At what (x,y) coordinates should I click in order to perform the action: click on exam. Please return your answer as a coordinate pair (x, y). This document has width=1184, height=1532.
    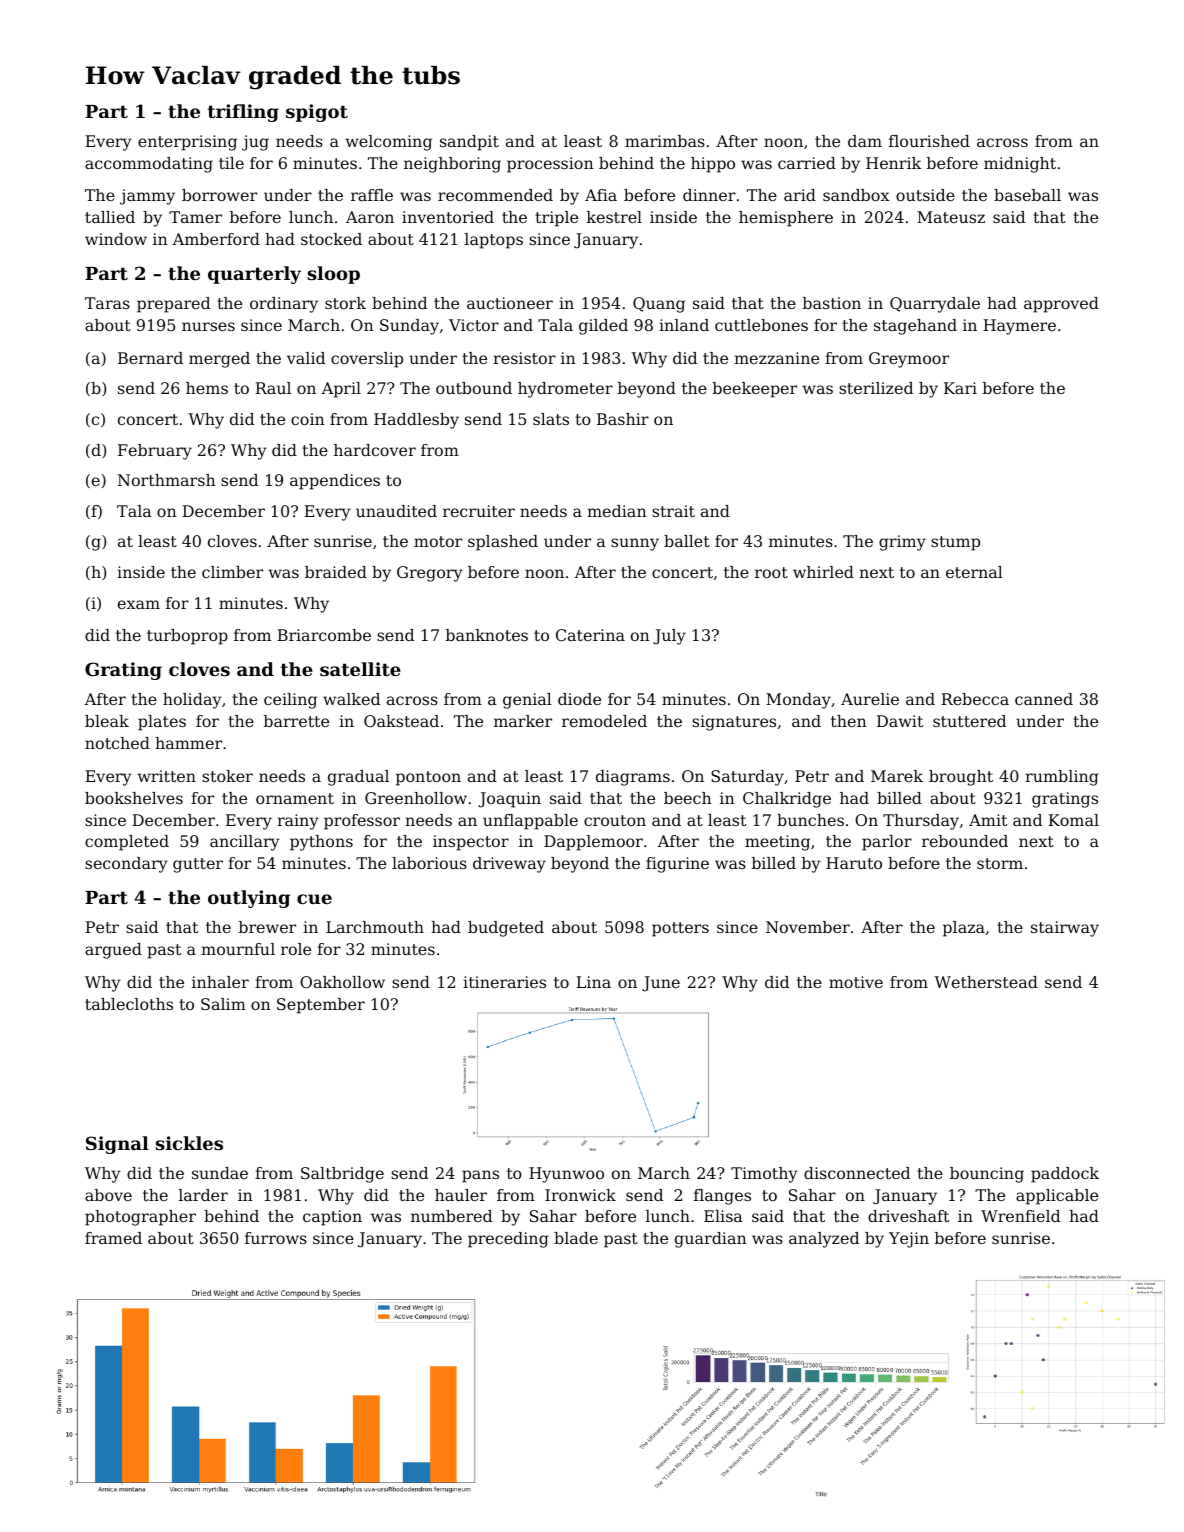
    Looking at the image, I should click on (139, 604).
